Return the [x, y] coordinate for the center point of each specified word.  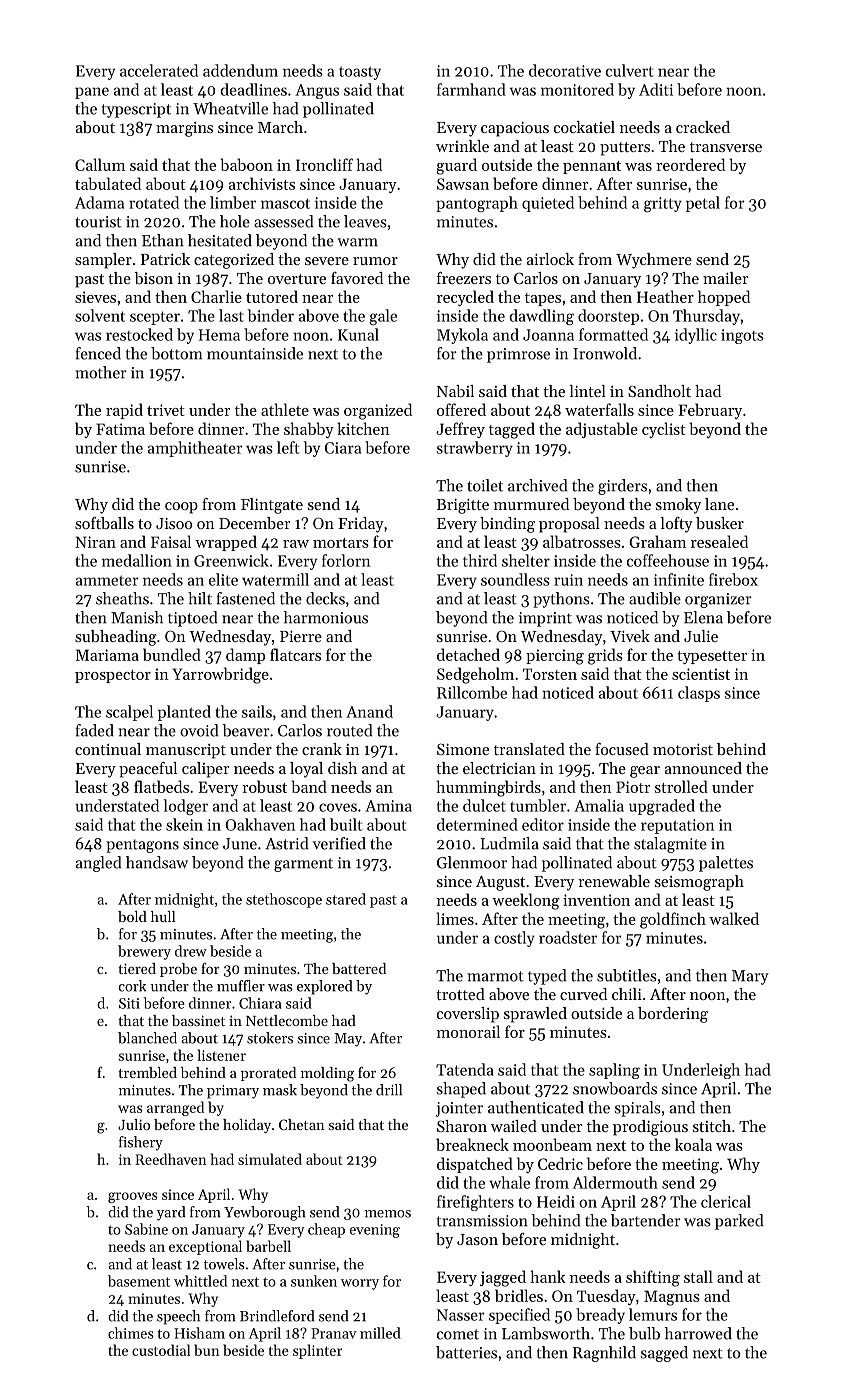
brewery [144, 952]
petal [703, 204]
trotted [460, 994]
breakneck [472, 1144]
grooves [133, 1197]
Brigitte [463, 506]
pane [92, 93]
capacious [515, 129]
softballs [104, 523]
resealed [719, 541]
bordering [673, 1015]
